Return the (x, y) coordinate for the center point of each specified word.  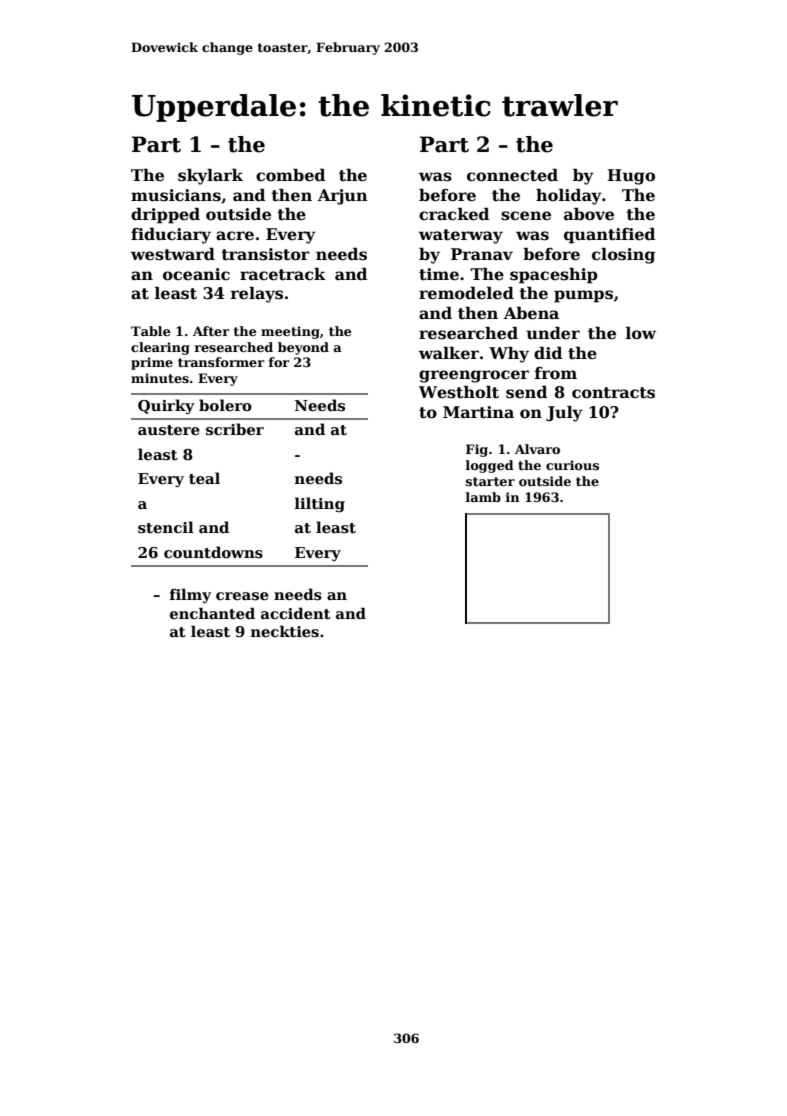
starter (490, 481)
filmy (190, 595)
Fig (477, 450)
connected (512, 175)
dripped (165, 216)
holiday (569, 197)
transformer (221, 362)
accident (296, 613)
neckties (285, 631)
